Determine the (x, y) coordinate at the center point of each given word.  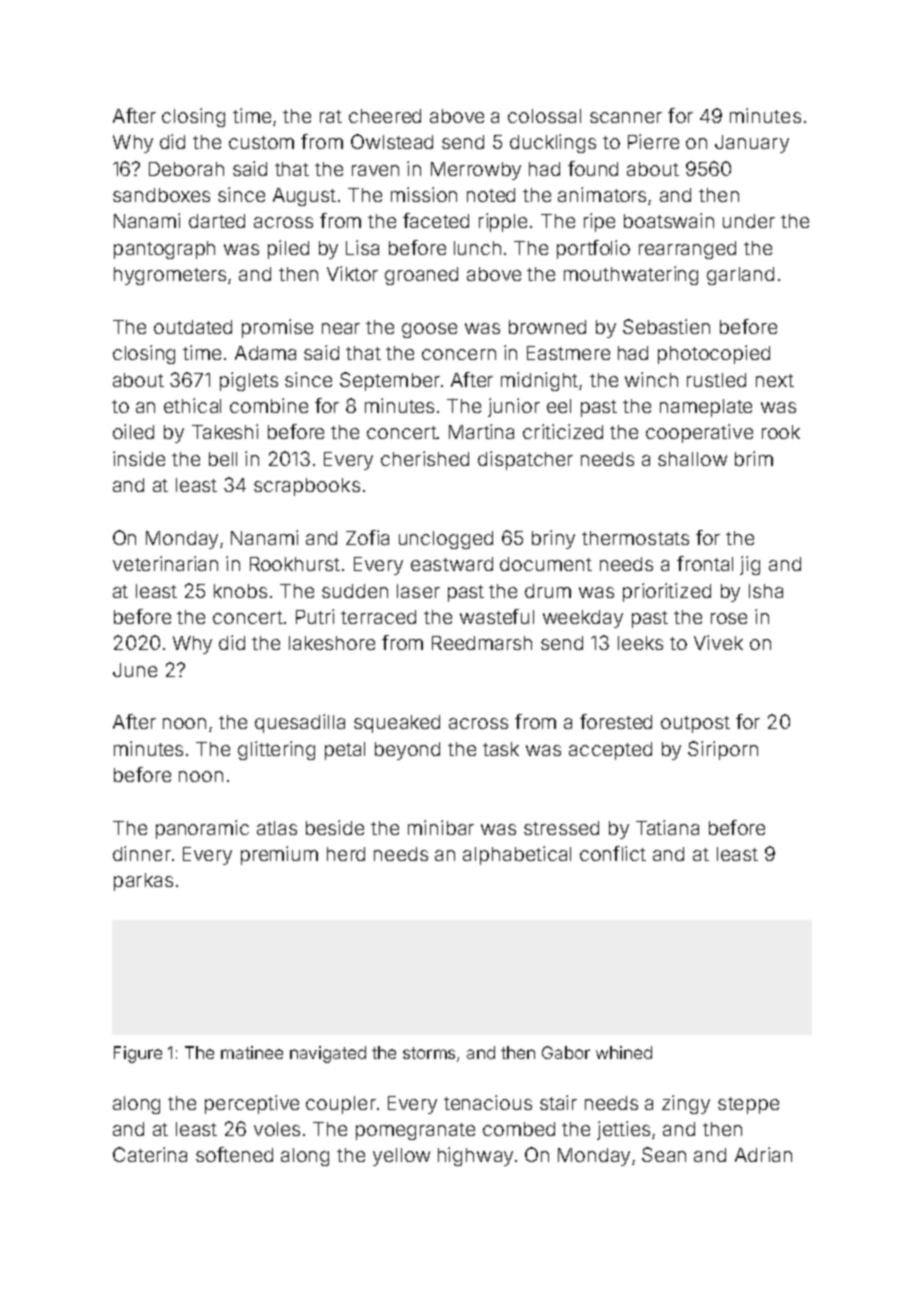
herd (346, 854)
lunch (477, 248)
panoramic (202, 829)
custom (261, 142)
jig (750, 565)
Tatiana (667, 827)
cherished (425, 458)
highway (475, 1156)
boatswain (669, 220)
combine (269, 405)
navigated (328, 1054)
